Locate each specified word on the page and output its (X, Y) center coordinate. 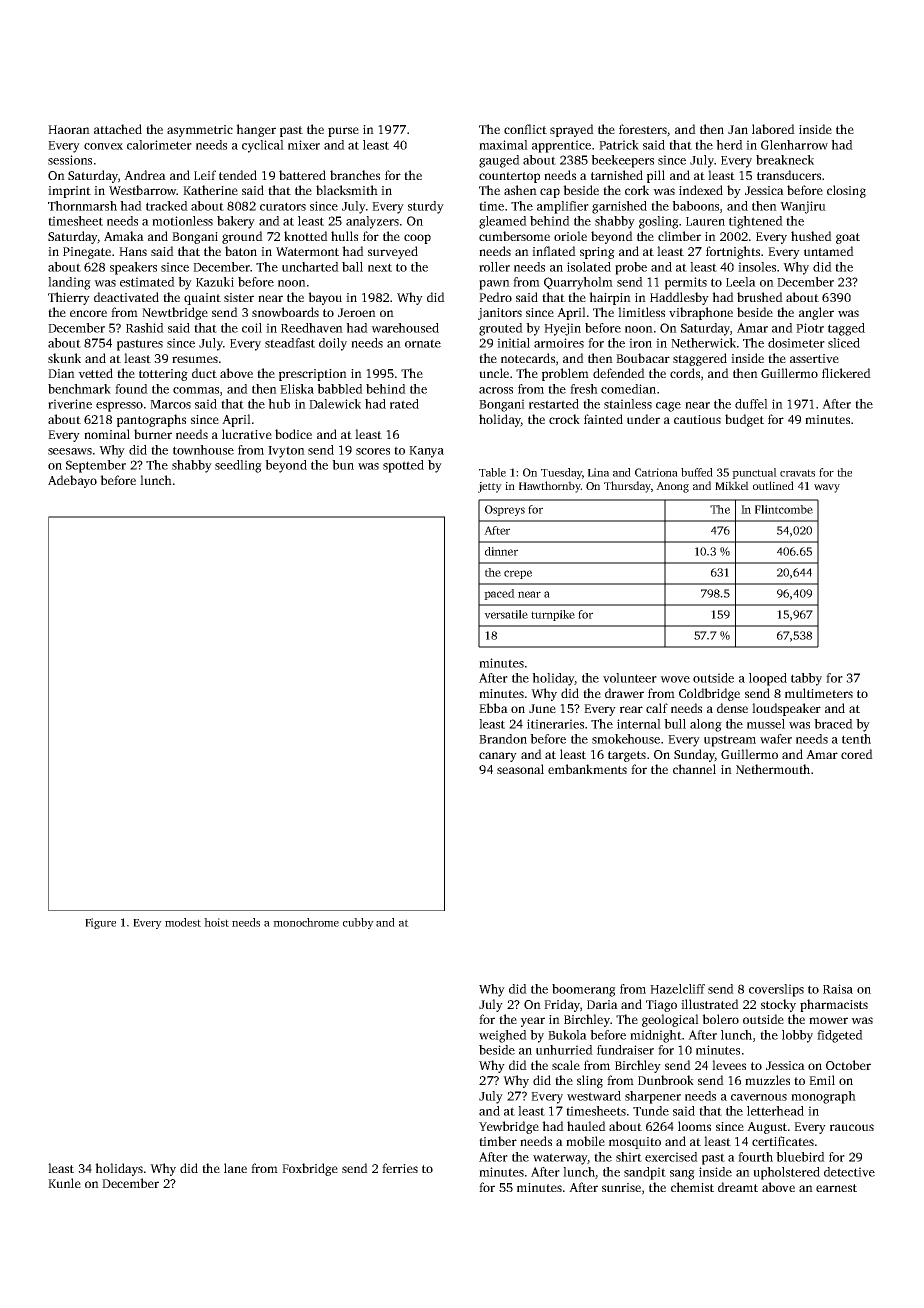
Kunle (64, 1183)
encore (88, 313)
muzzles (767, 1080)
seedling (238, 466)
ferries (400, 1168)
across (496, 390)
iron (640, 343)
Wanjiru (803, 207)
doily (333, 344)
